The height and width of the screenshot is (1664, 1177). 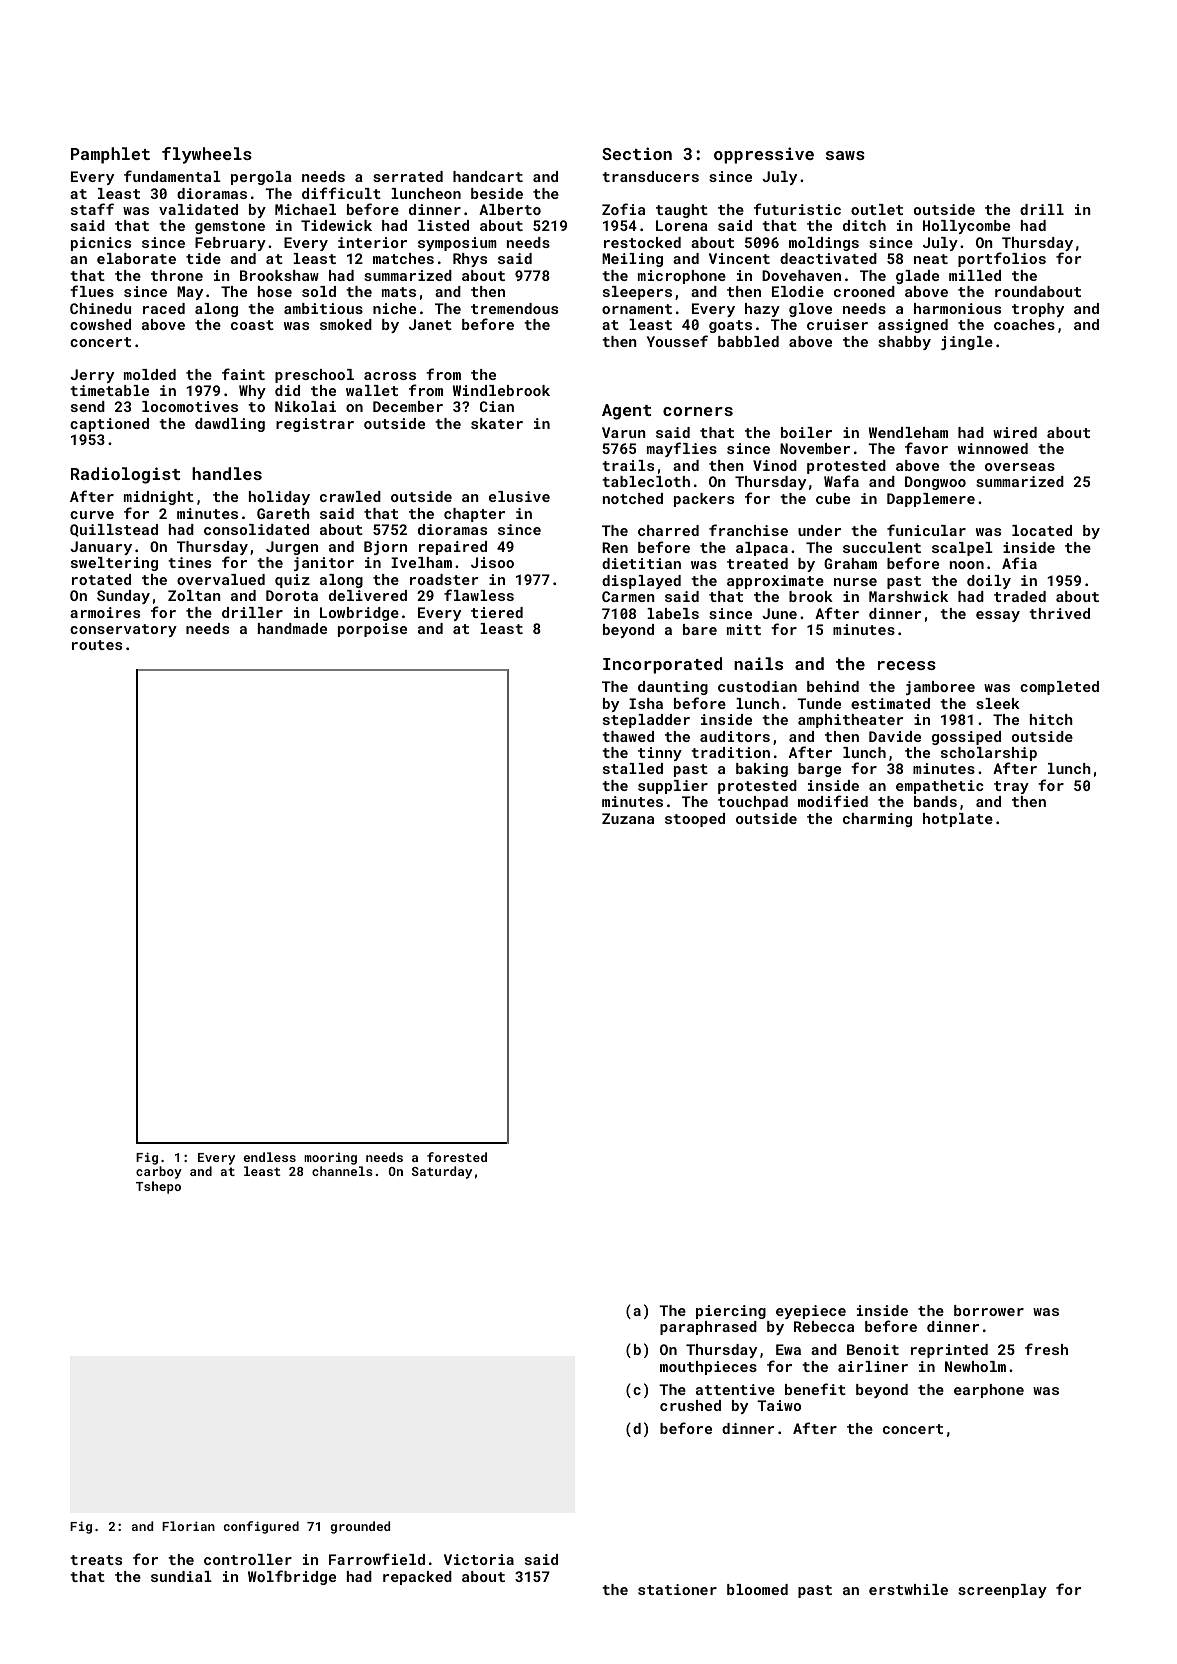 I want to click on thawed, so click(x=628, y=736).
